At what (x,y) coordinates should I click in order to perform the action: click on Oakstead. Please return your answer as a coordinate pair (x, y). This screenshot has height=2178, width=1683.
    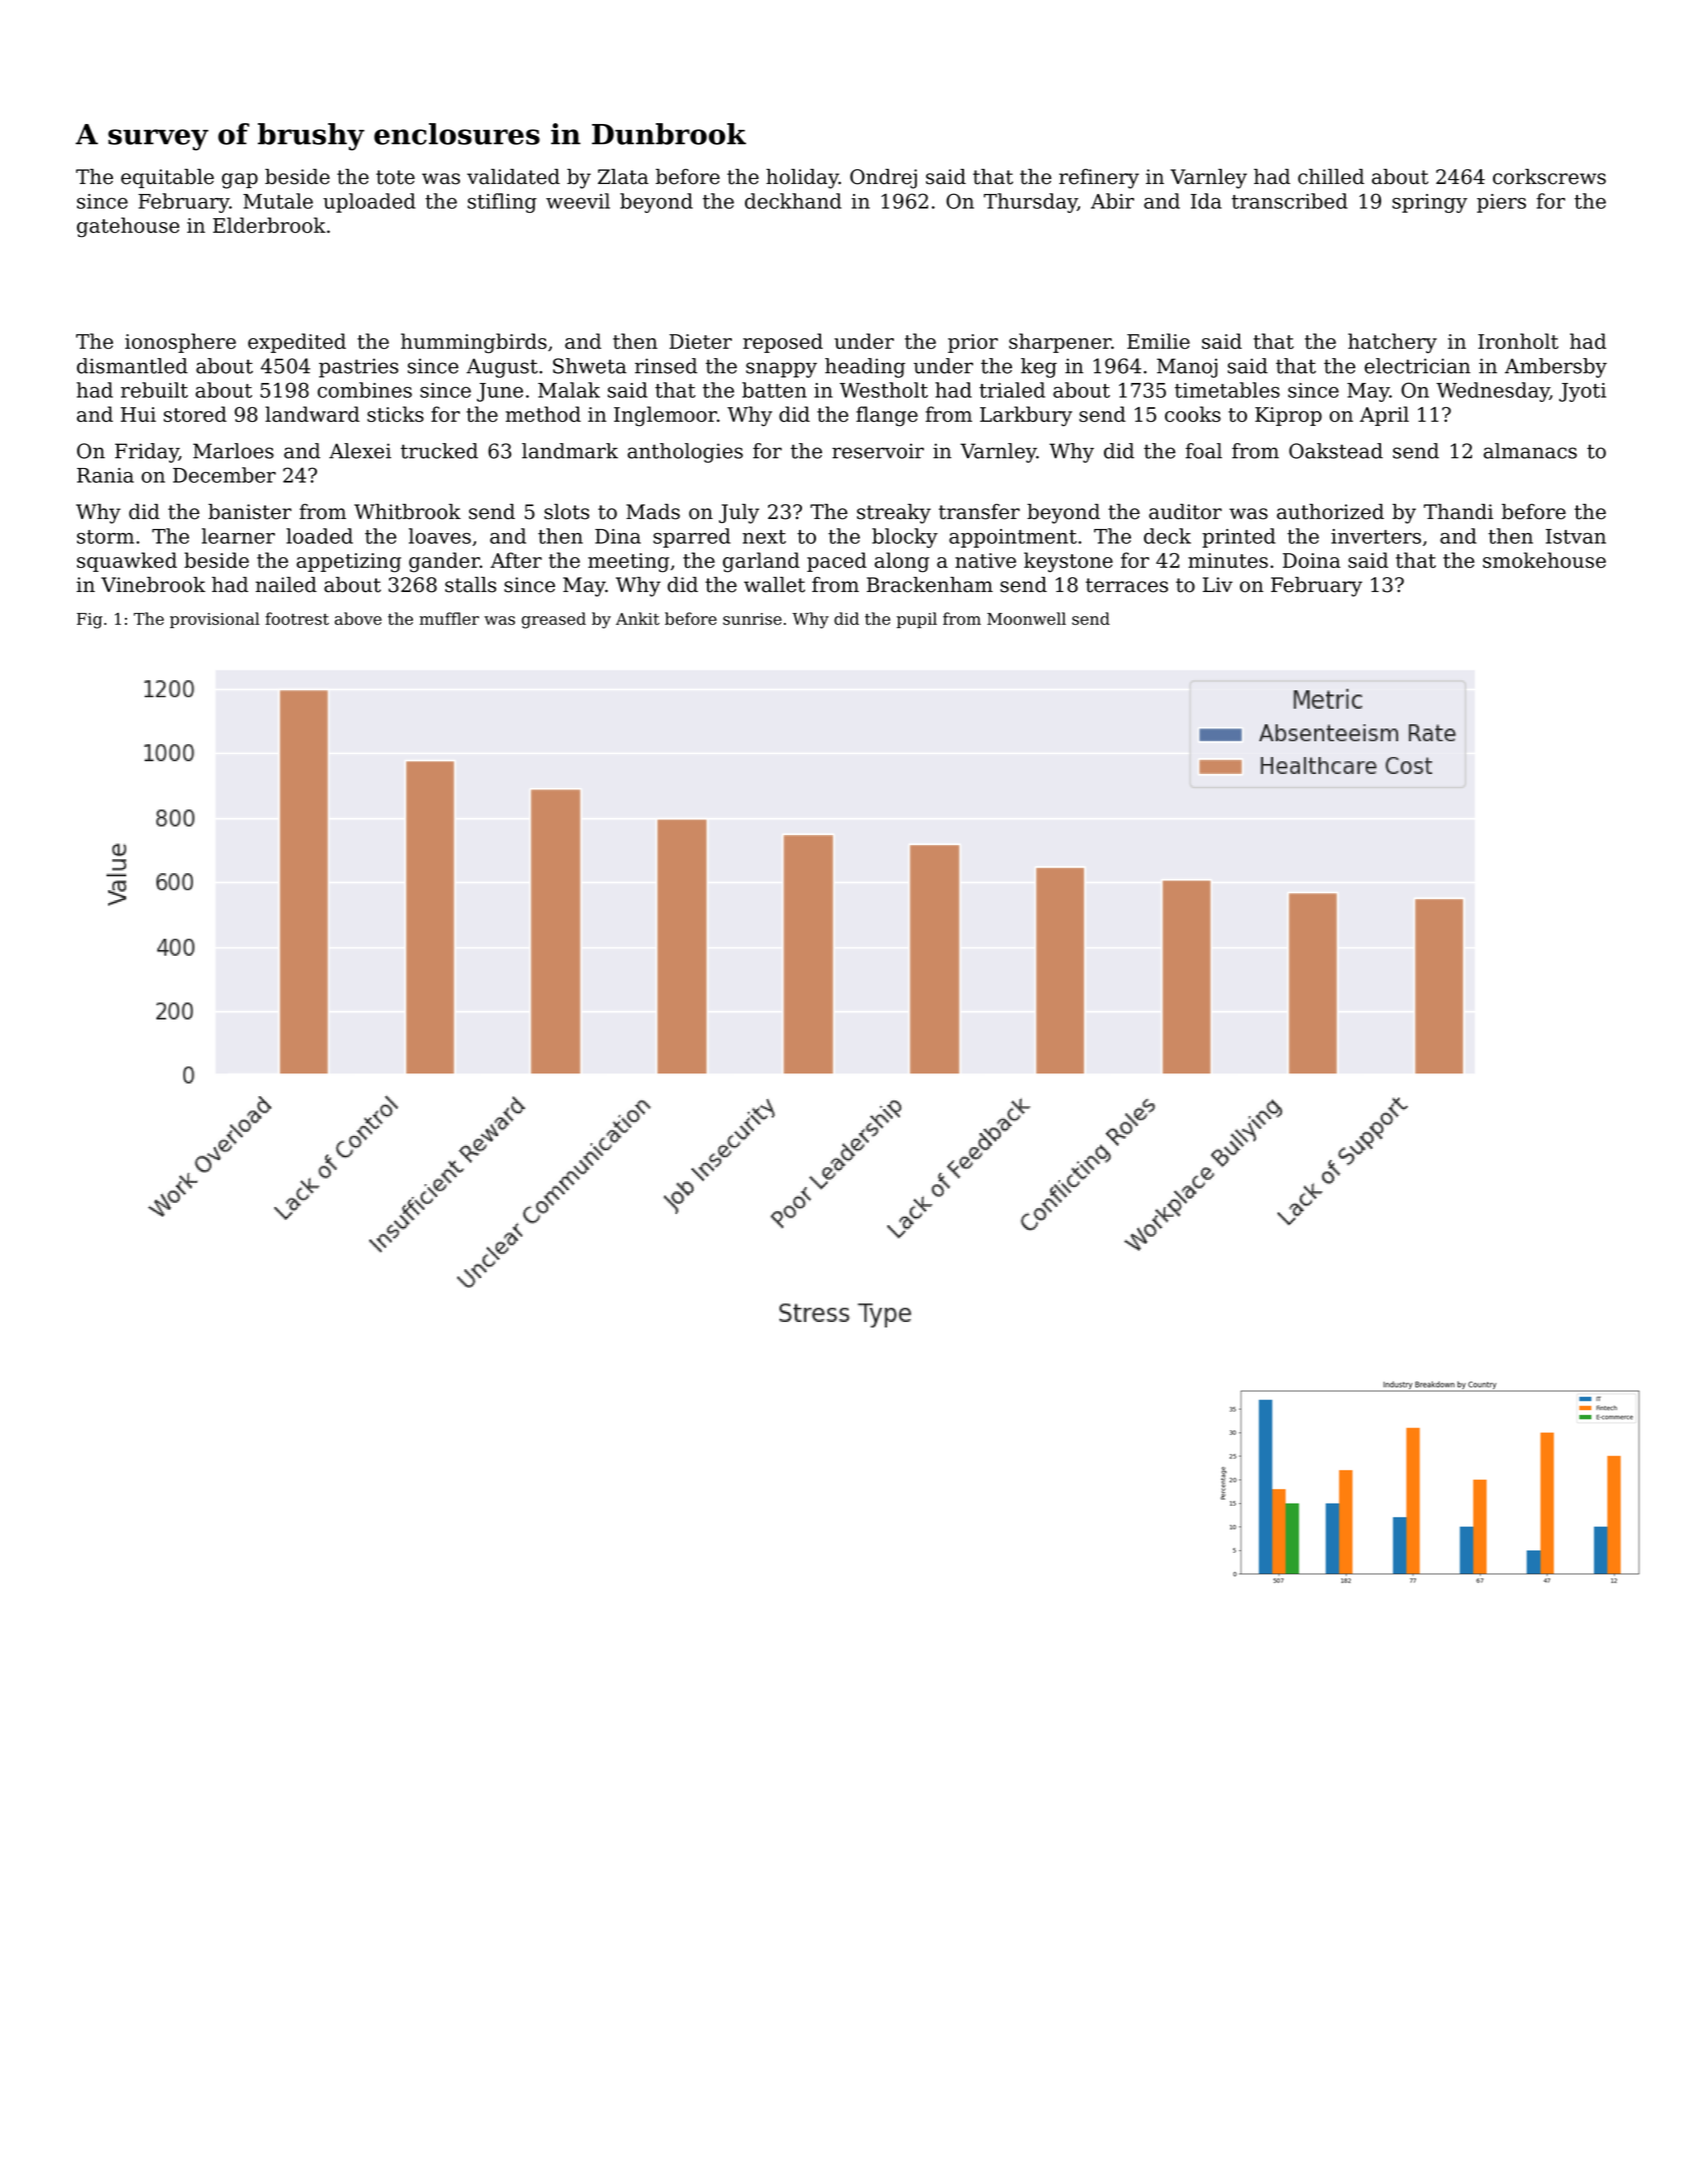
    Looking at the image, I should click on (1336, 451).
